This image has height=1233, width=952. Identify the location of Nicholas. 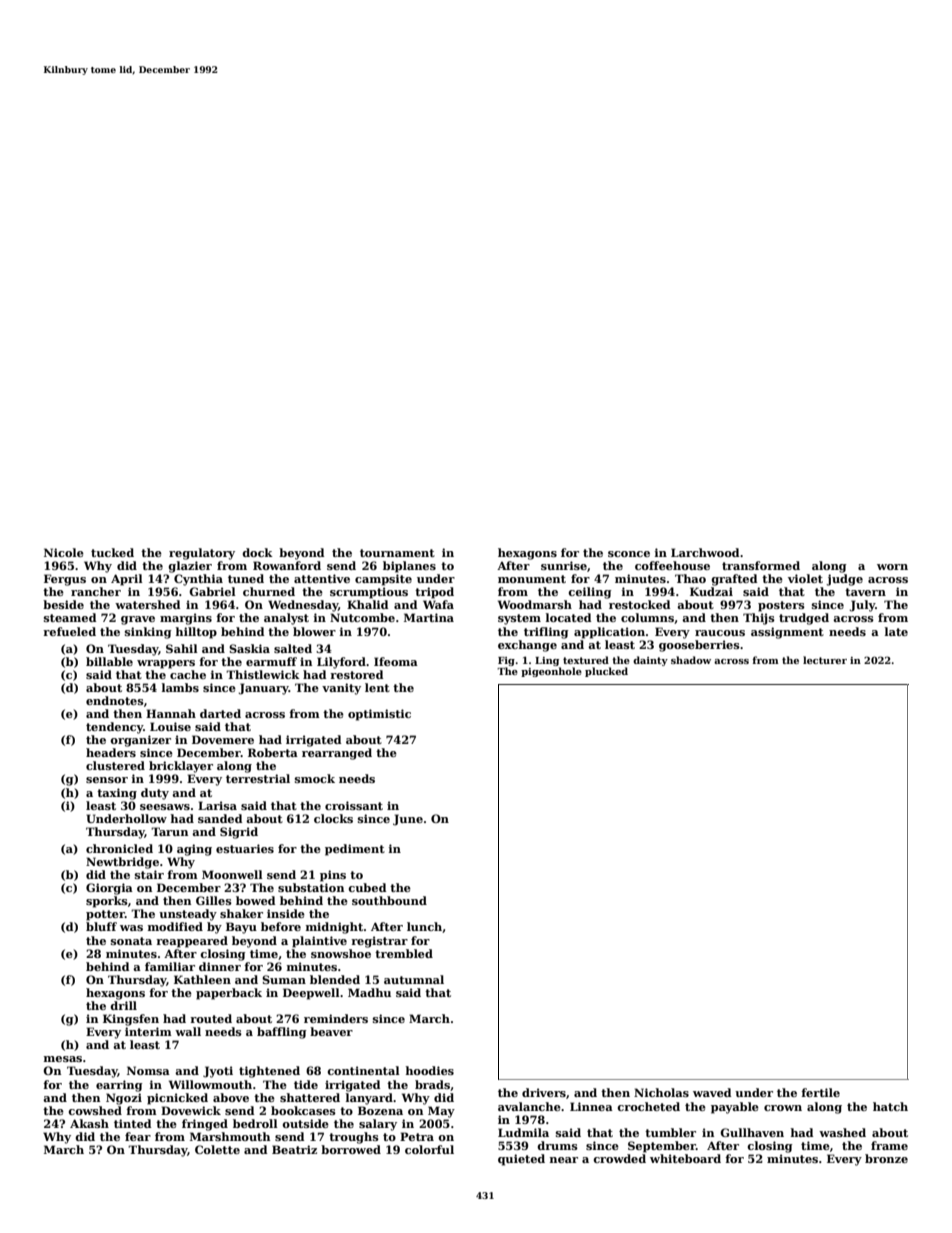
(661, 1092).
